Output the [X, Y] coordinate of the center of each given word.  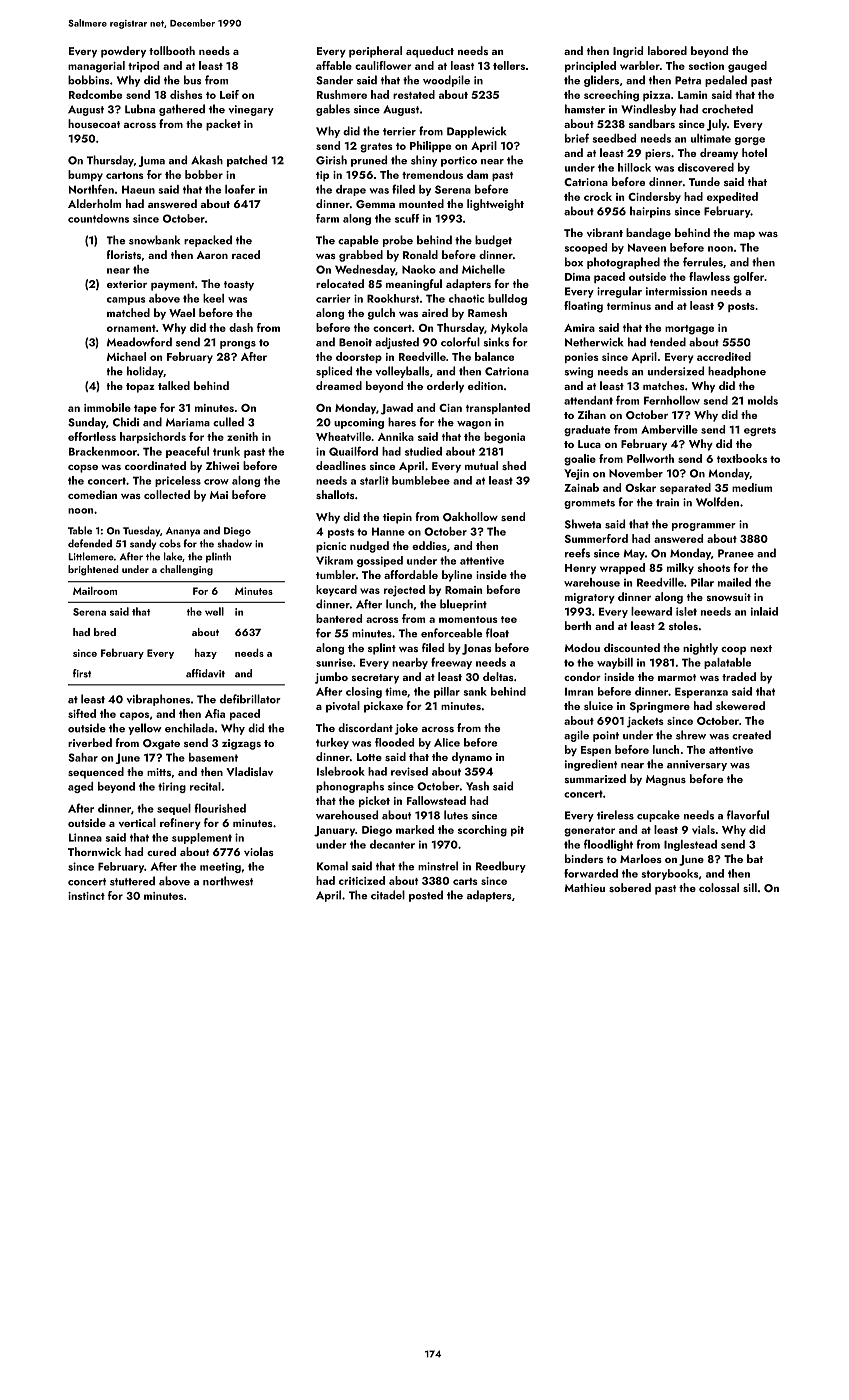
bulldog [507, 299]
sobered [630, 887]
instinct [86, 896]
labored [667, 50]
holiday [145, 372]
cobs [170, 543]
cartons [125, 175]
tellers [509, 65]
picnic [331, 547]
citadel [388, 895]
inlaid [764, 611]
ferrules [703, 262]
